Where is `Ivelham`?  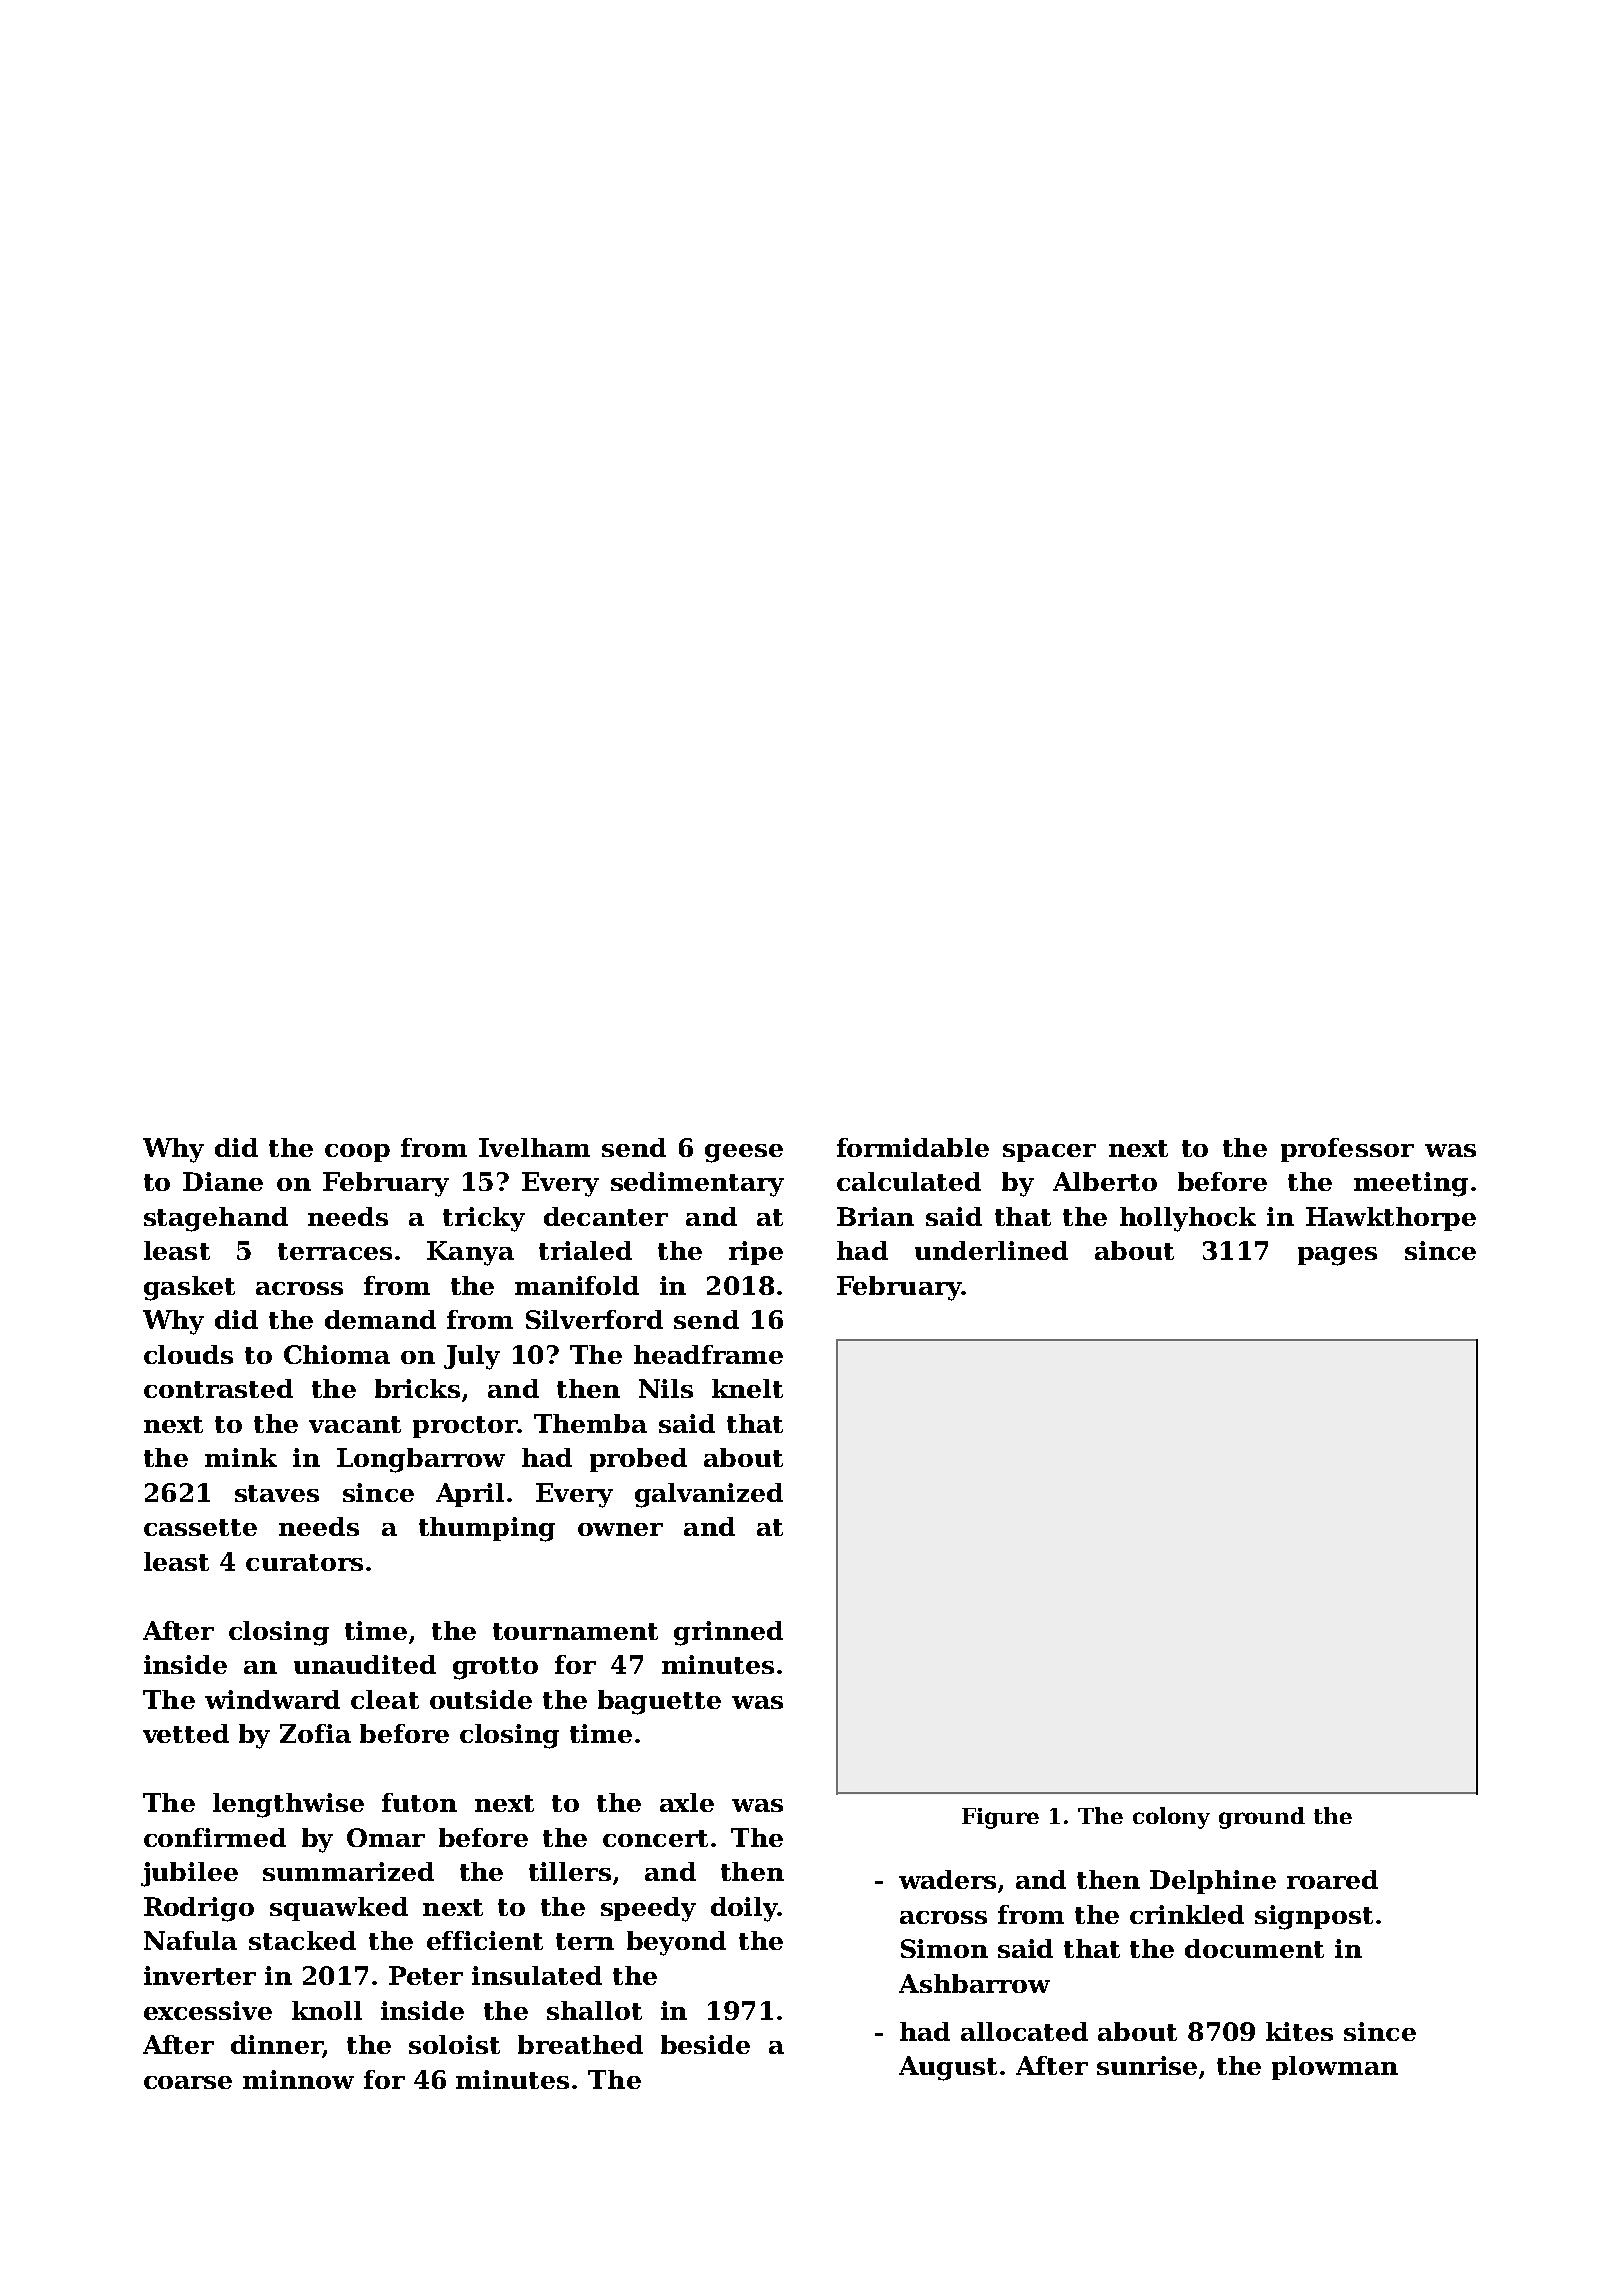
Ivelham is located at coordinates (534, 1147).
